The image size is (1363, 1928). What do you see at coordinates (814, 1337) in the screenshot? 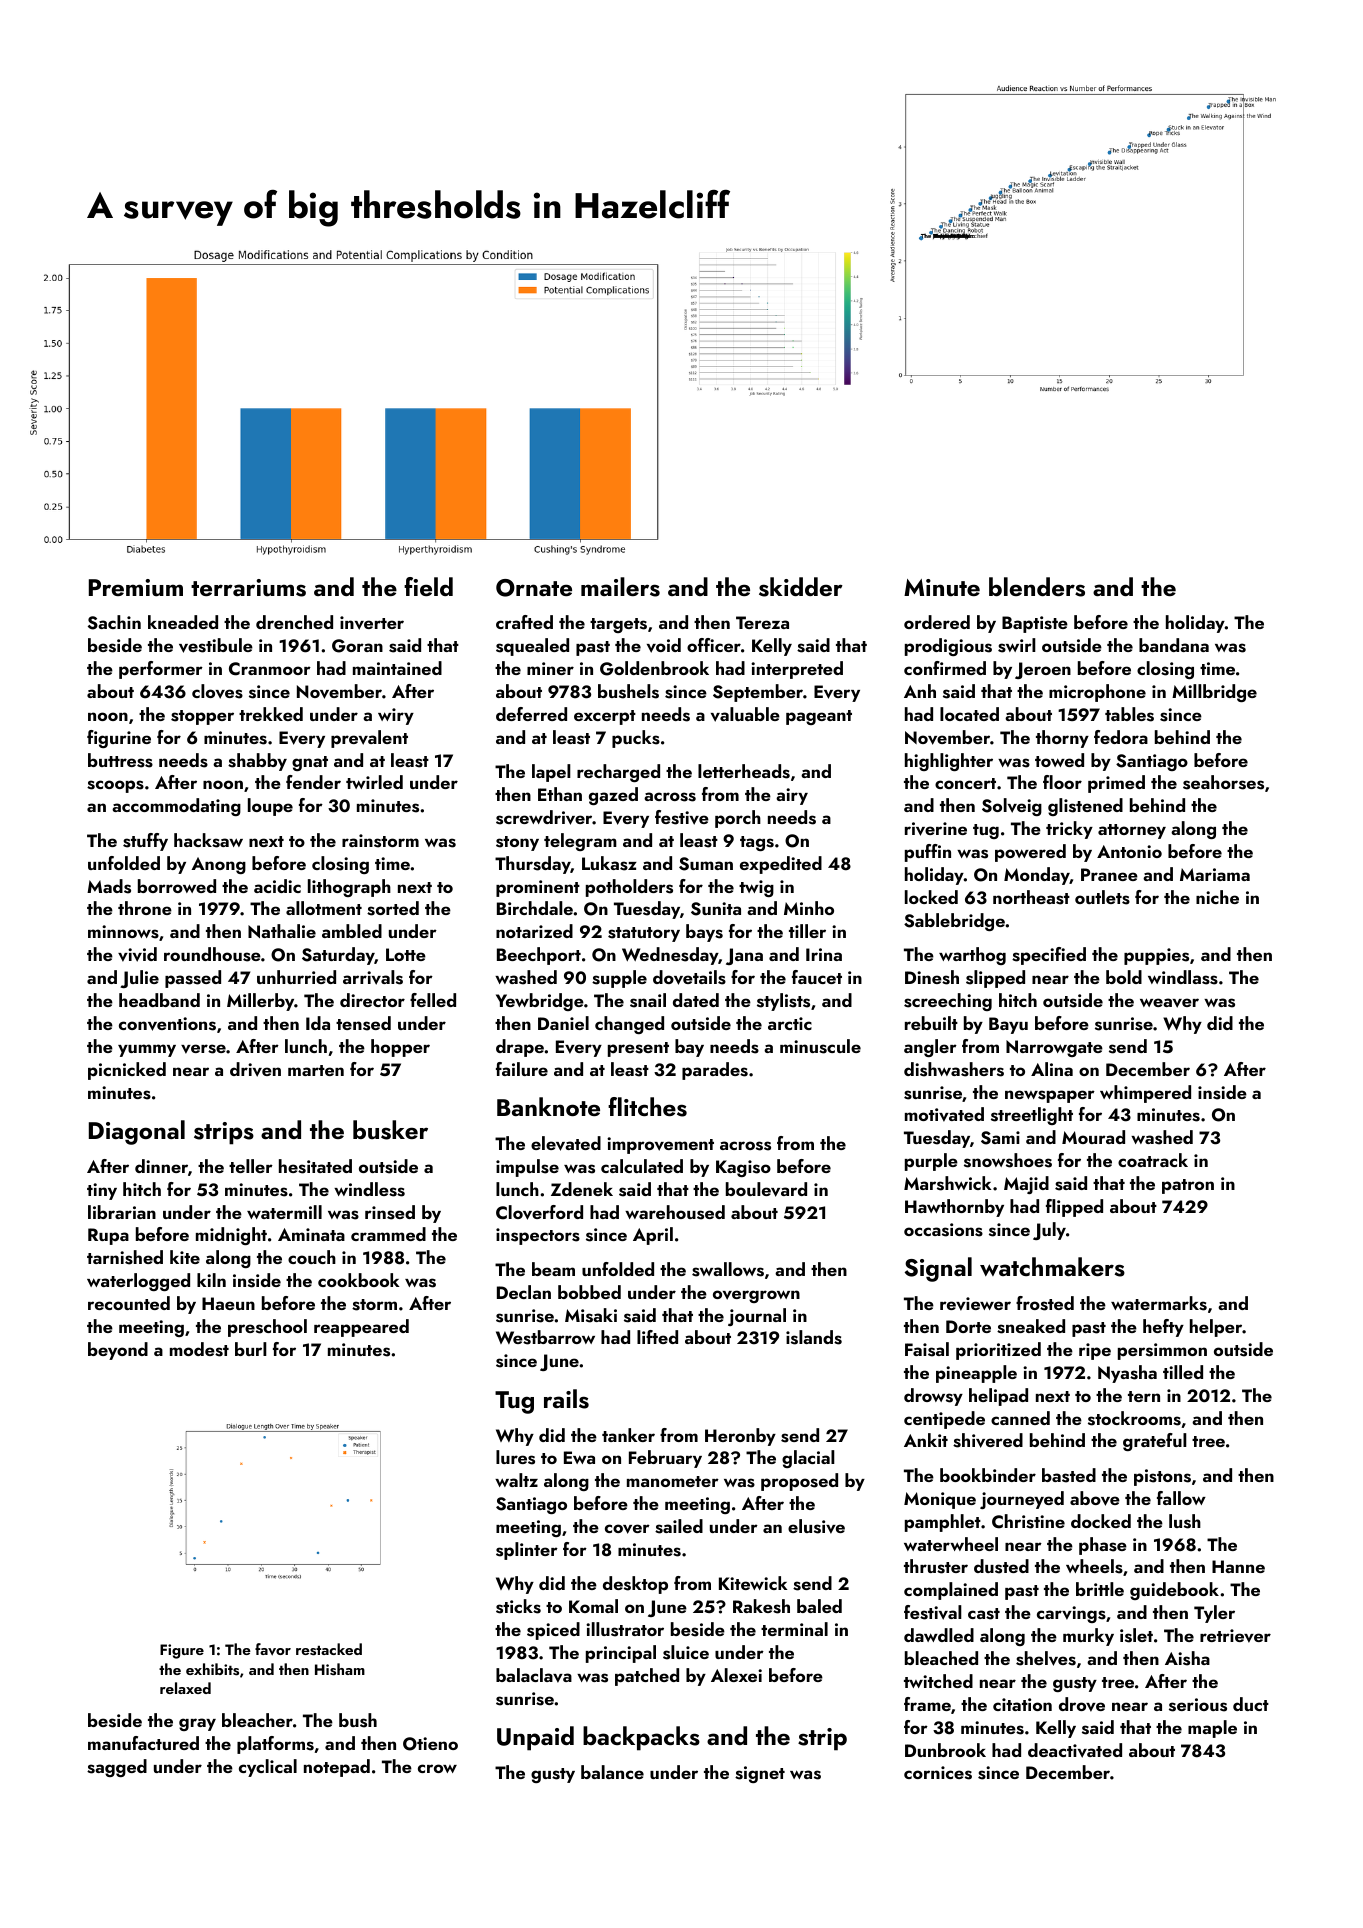
I see `islands` at bounding box center [814, 1337].
